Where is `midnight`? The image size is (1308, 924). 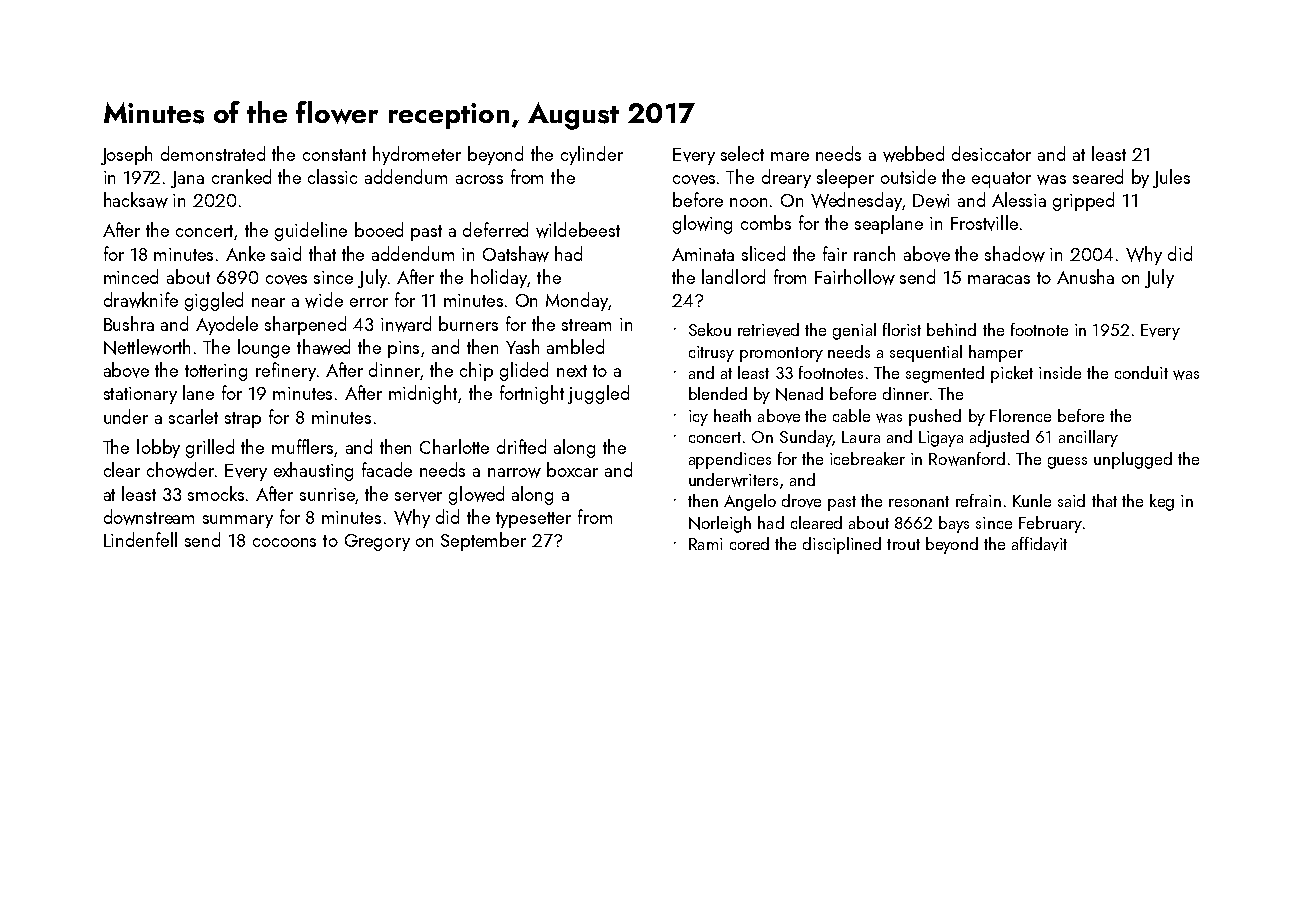 midnight is located at coordinates (424, 394).
